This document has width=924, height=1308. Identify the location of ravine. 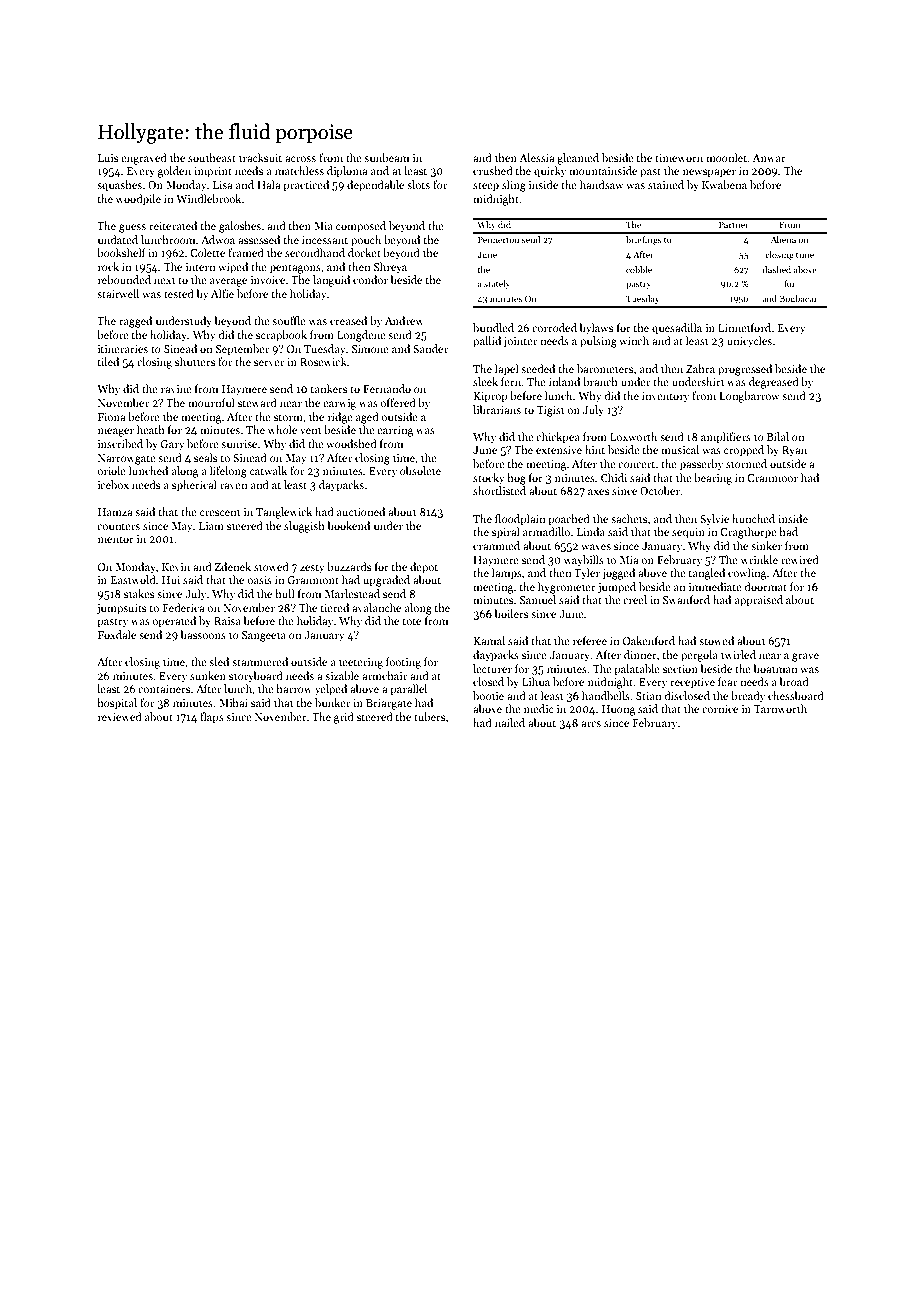
(176, 389).
